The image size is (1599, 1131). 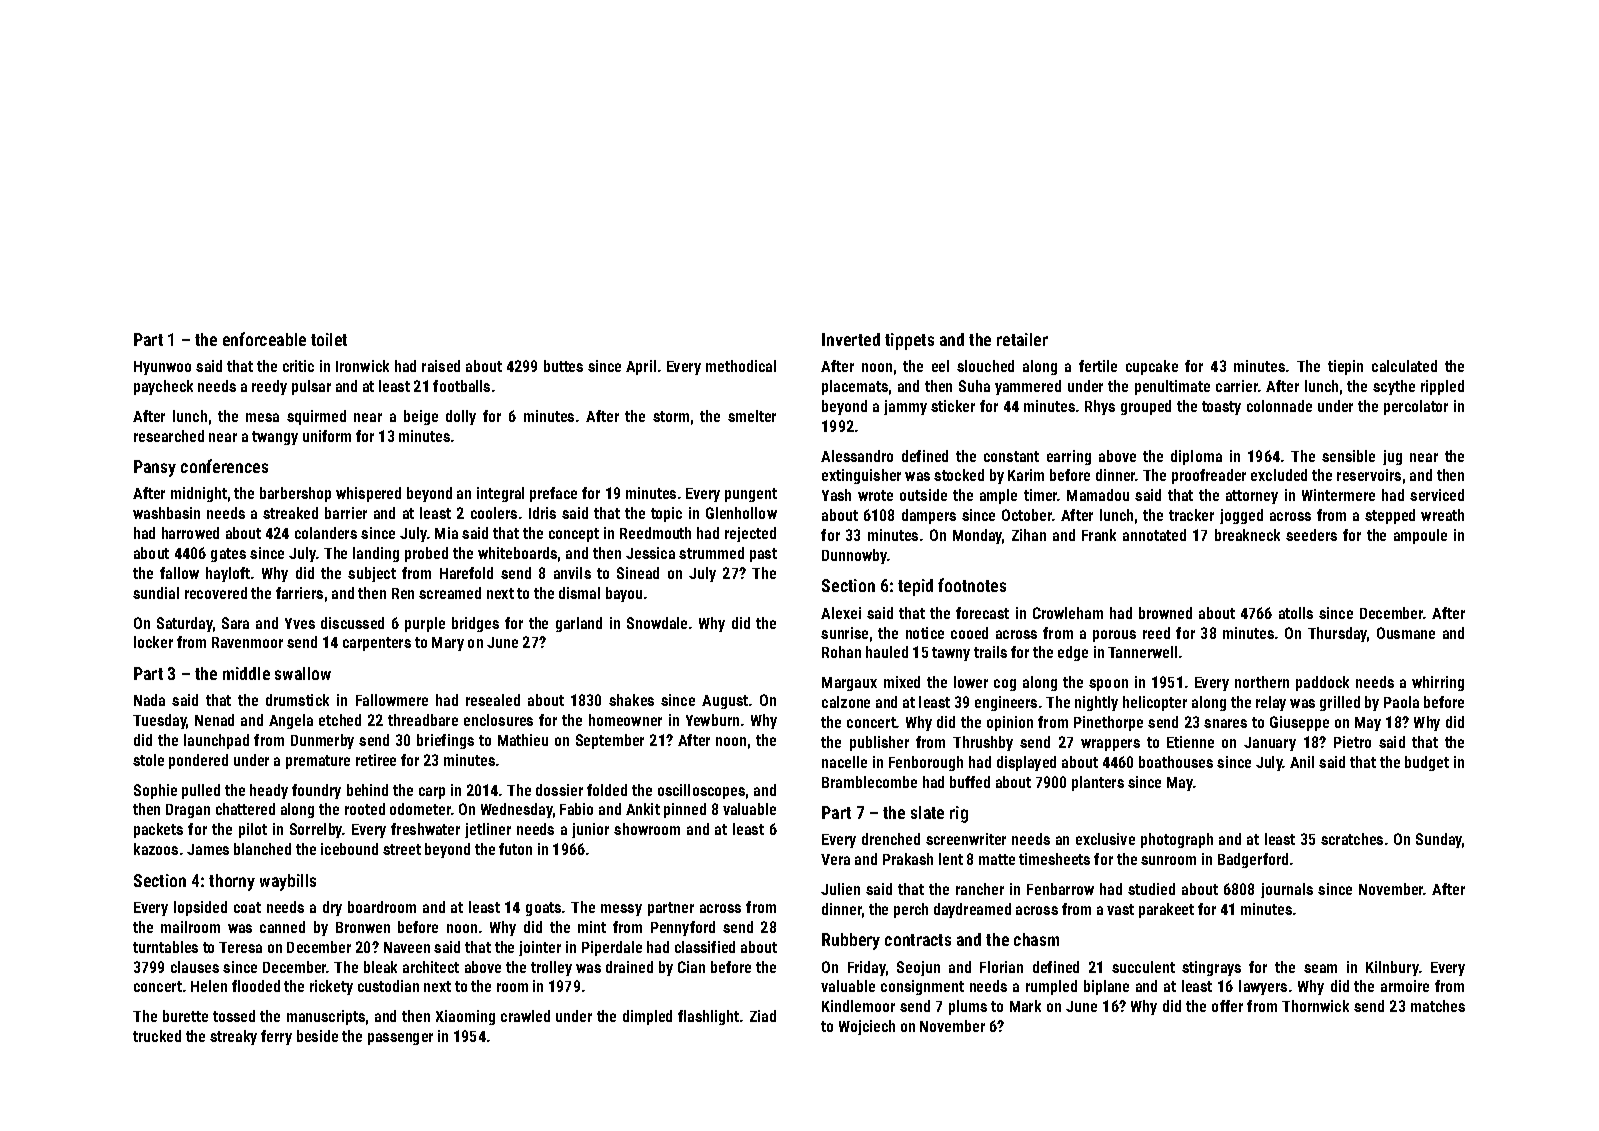 I want to click on Alessandro, so click(x=857, y=456).
